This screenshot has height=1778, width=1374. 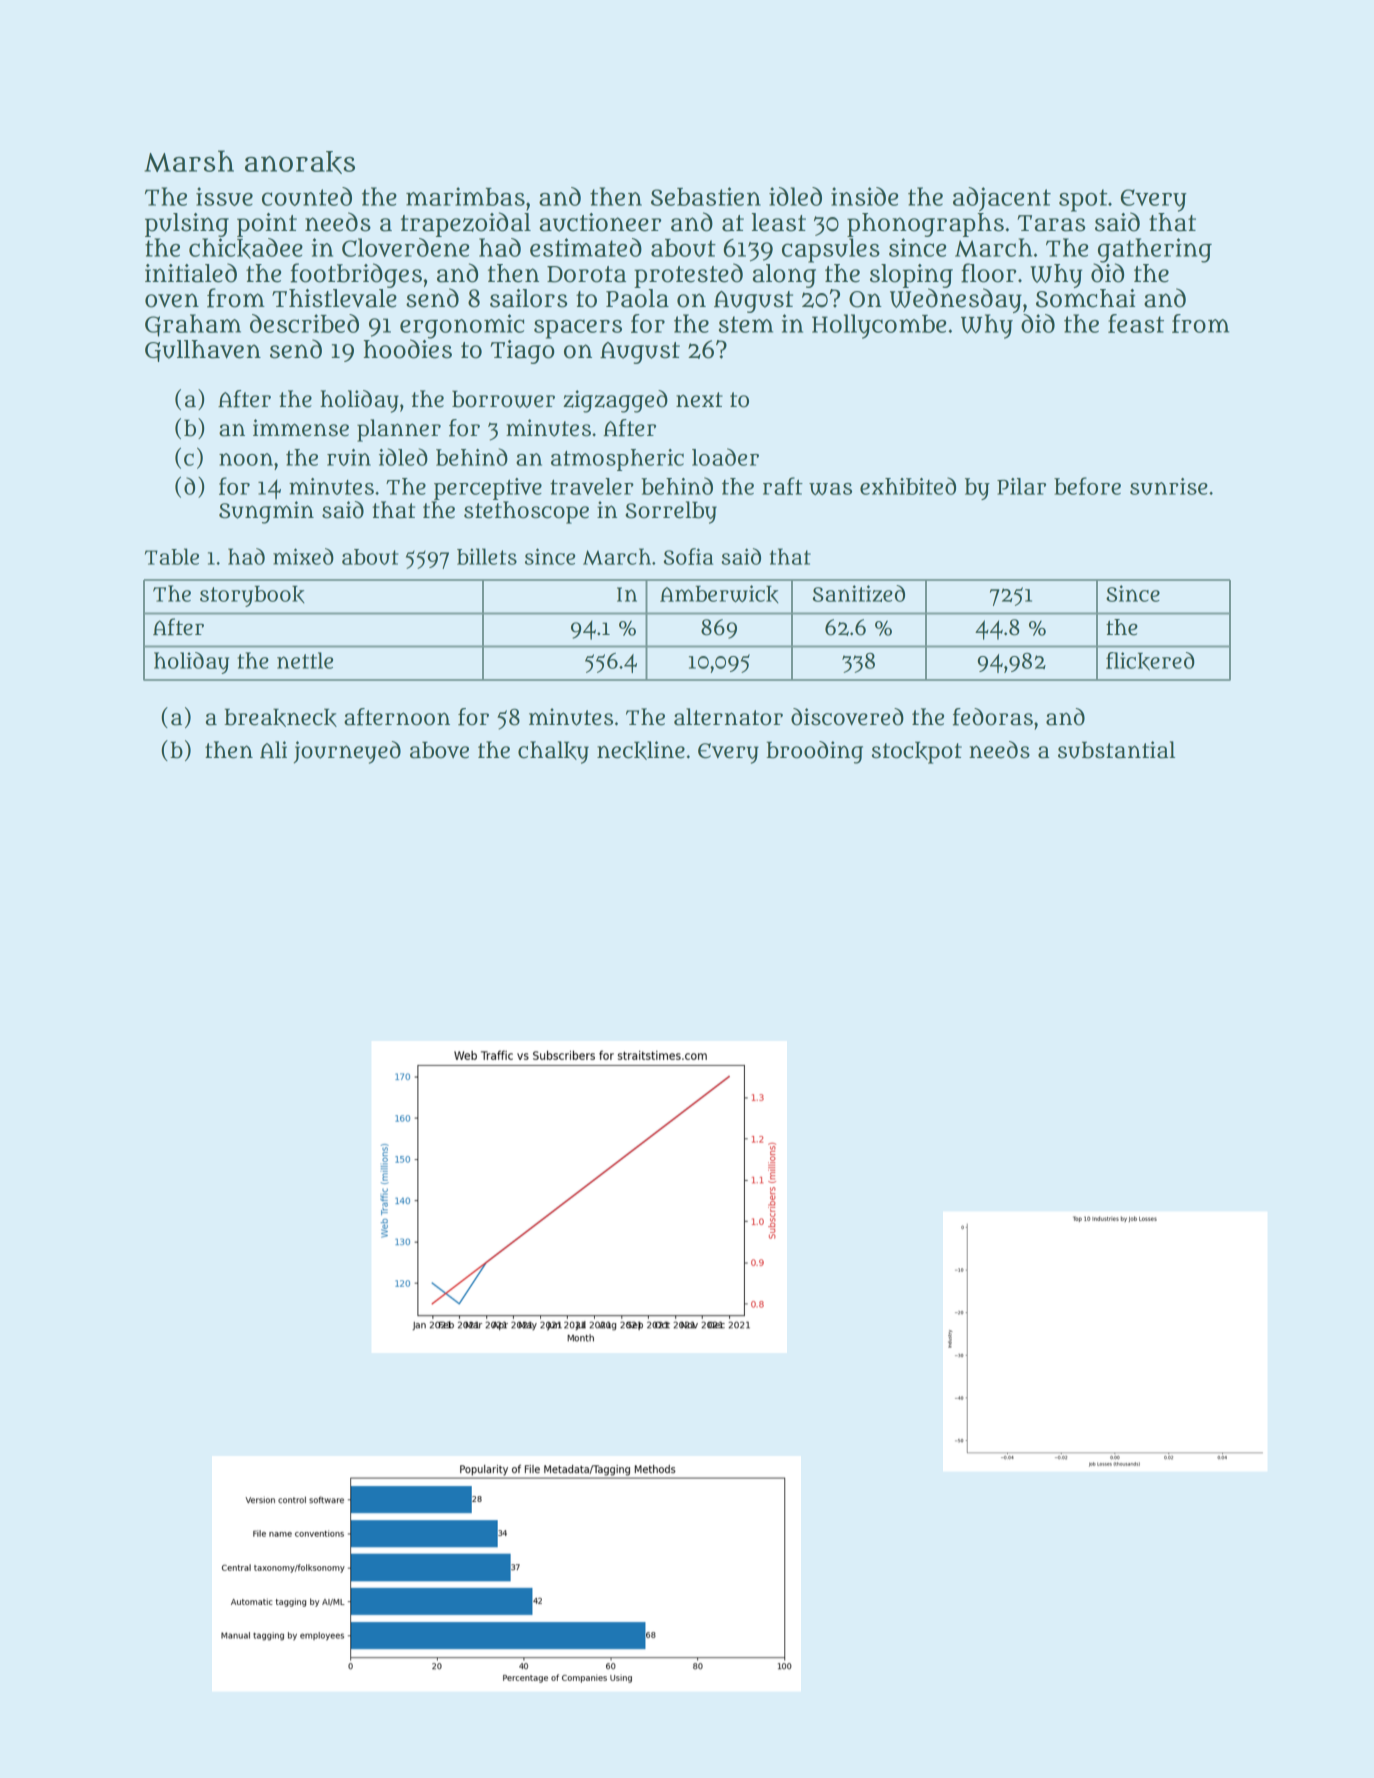 What do you see at coordinates (1155, 250) in the screenshot?
I see `gathering` at bounding box center [1155, 250].
